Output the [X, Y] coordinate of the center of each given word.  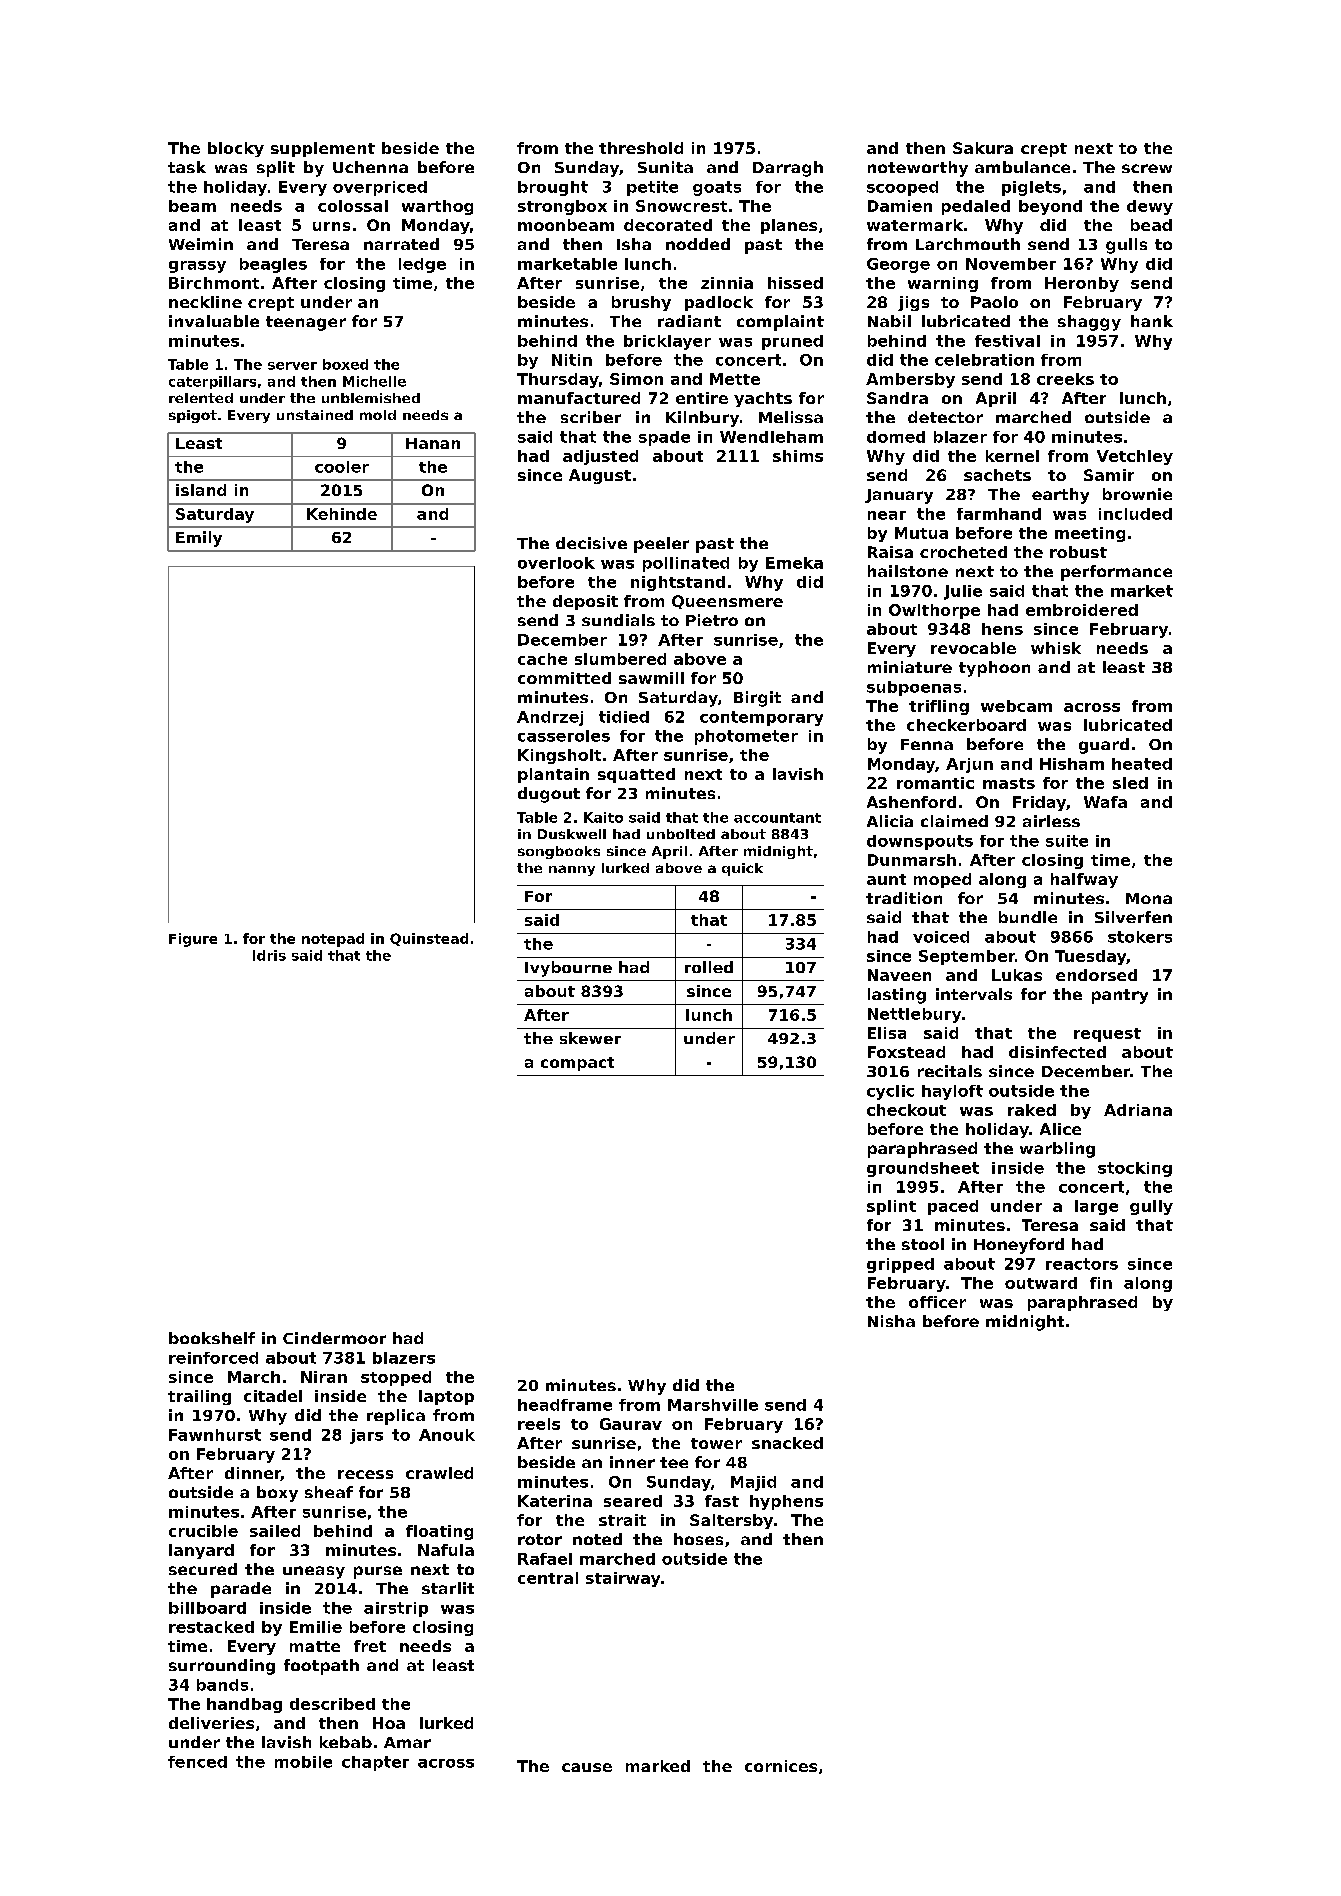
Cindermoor [334, 1338]
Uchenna [370, 167]
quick [742, 869]
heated [1142, 764]
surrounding [222, 1667]
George [898, 265]
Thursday [558, 380]
